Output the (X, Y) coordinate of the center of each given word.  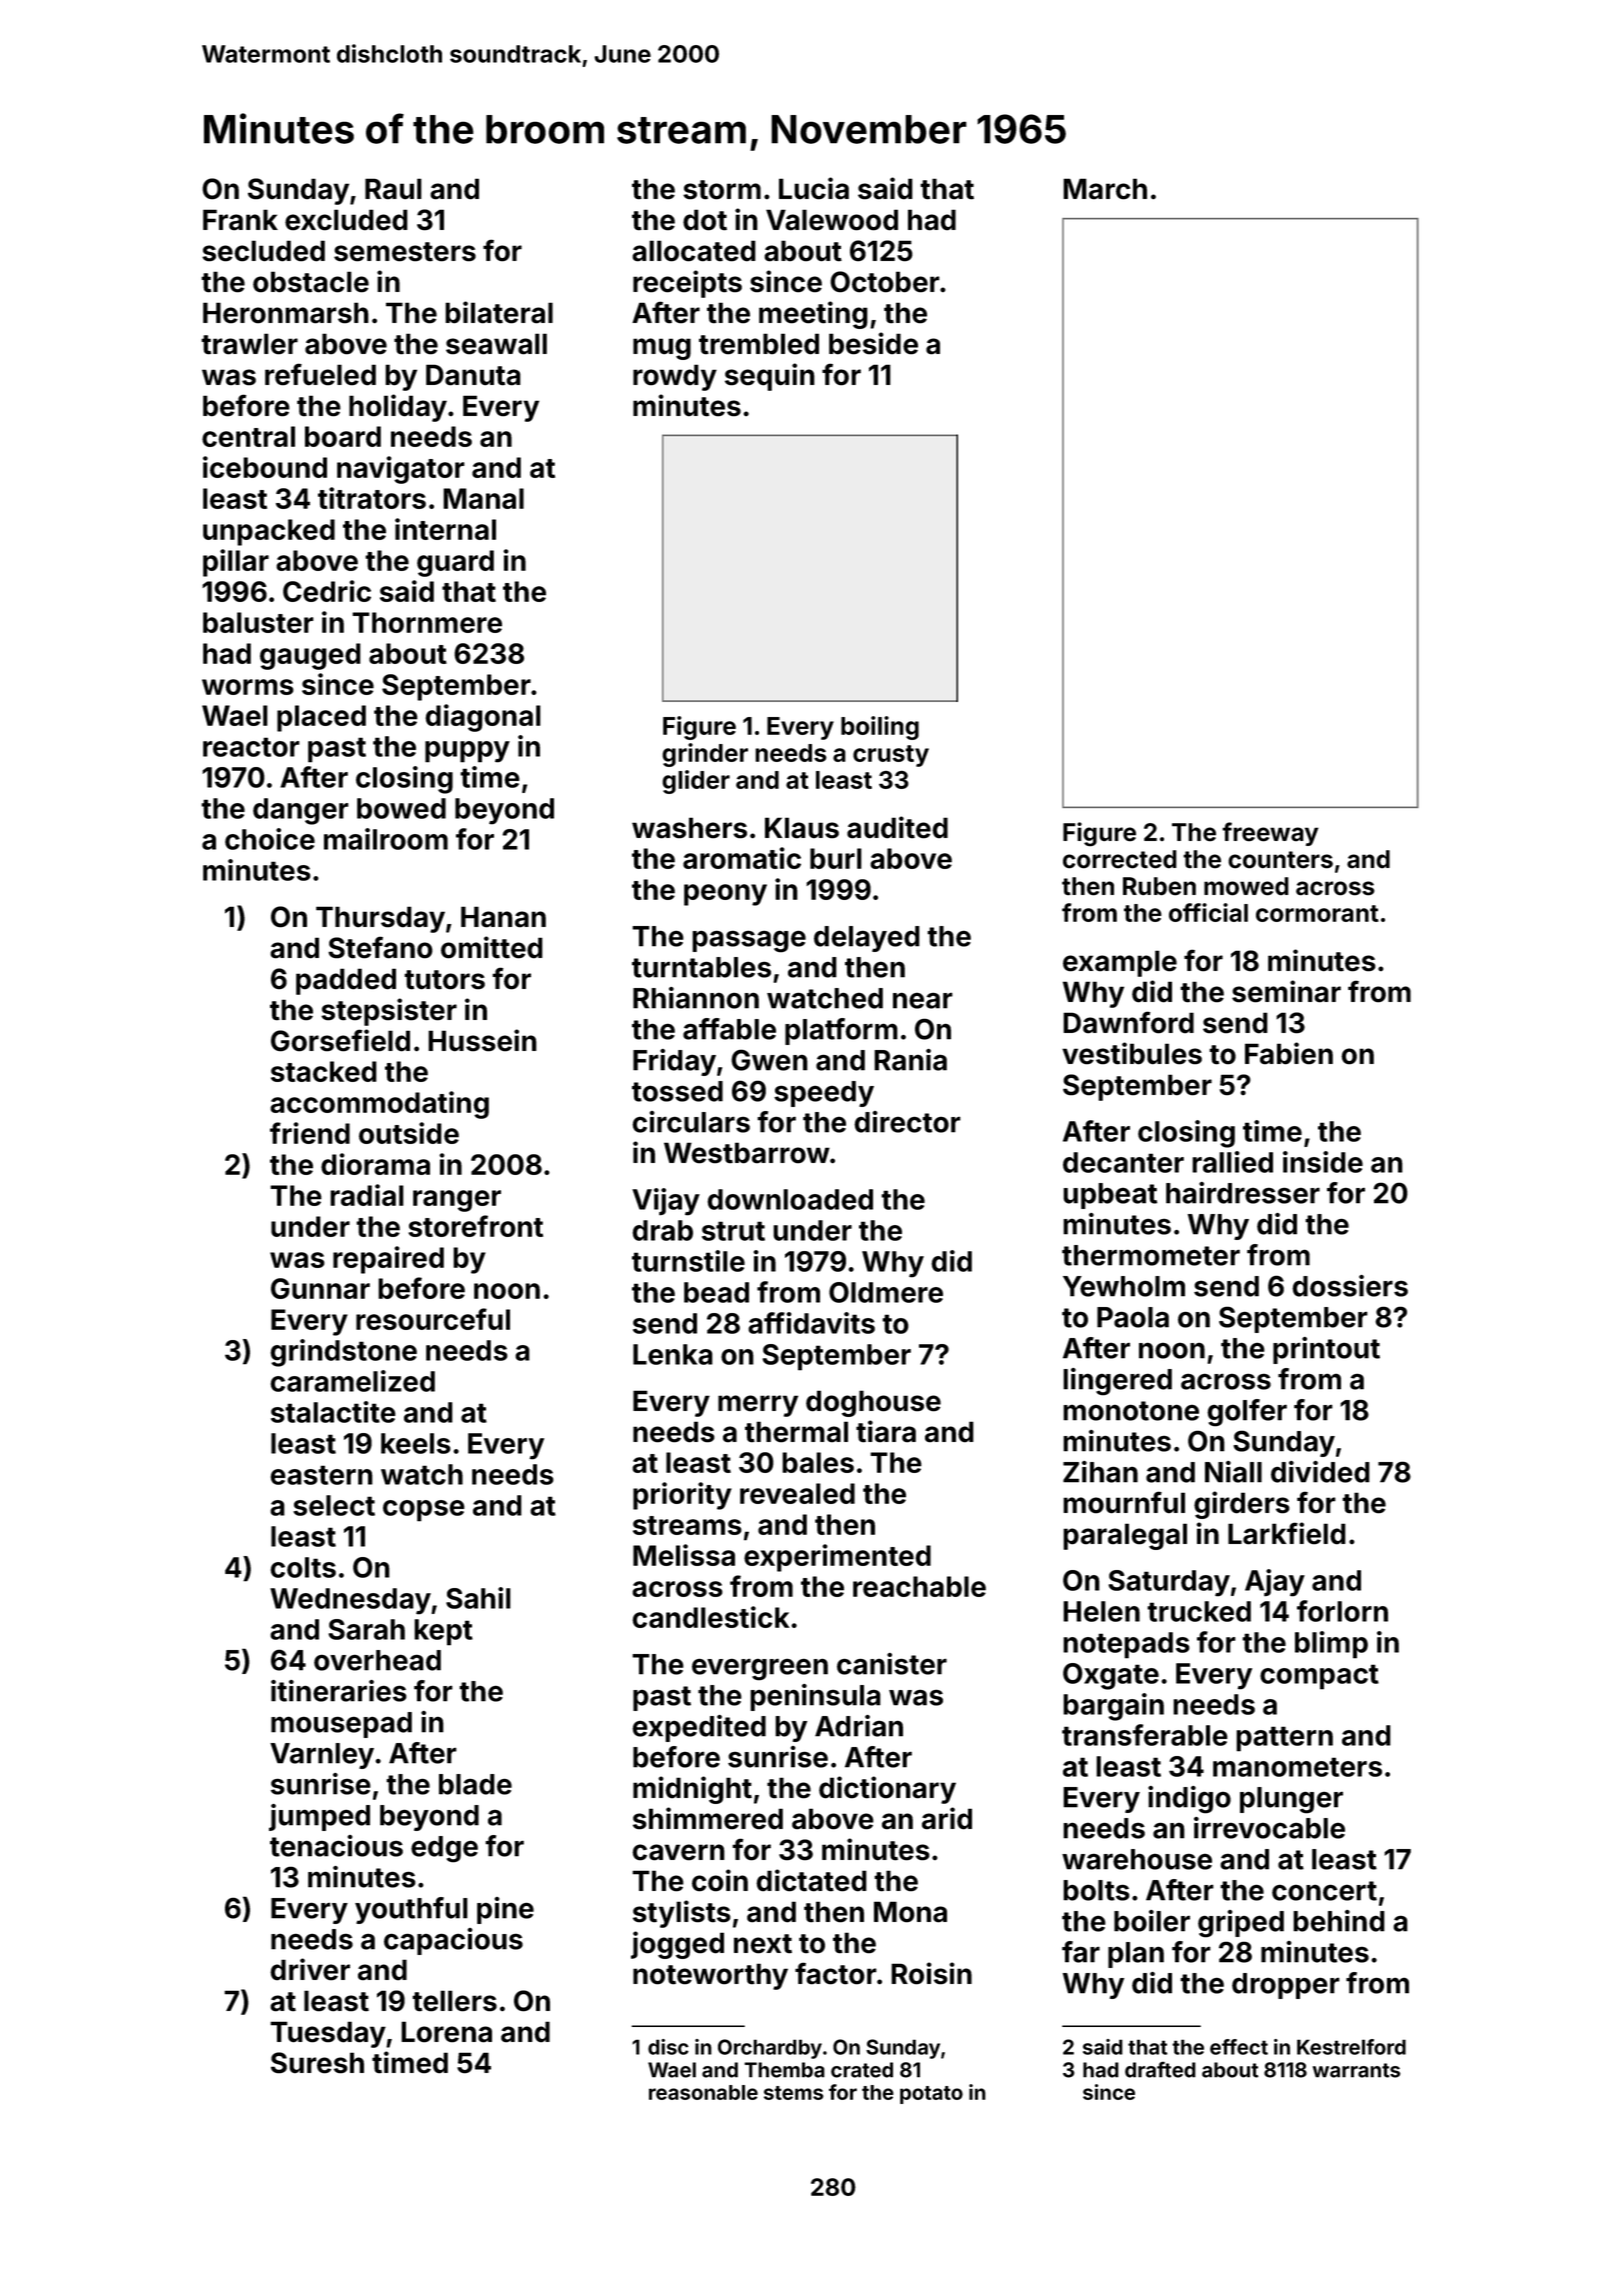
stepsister (389, 1012)
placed (321, 718)
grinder (705, 755)
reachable (919, 1586)
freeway (1270, 834)
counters (1280, 860)
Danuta (473, 375)
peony (725, 895)
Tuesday (328, 2034)
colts (303, 1567)
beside (873, 343)
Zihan (1100, 1472)
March (1105, 189)
